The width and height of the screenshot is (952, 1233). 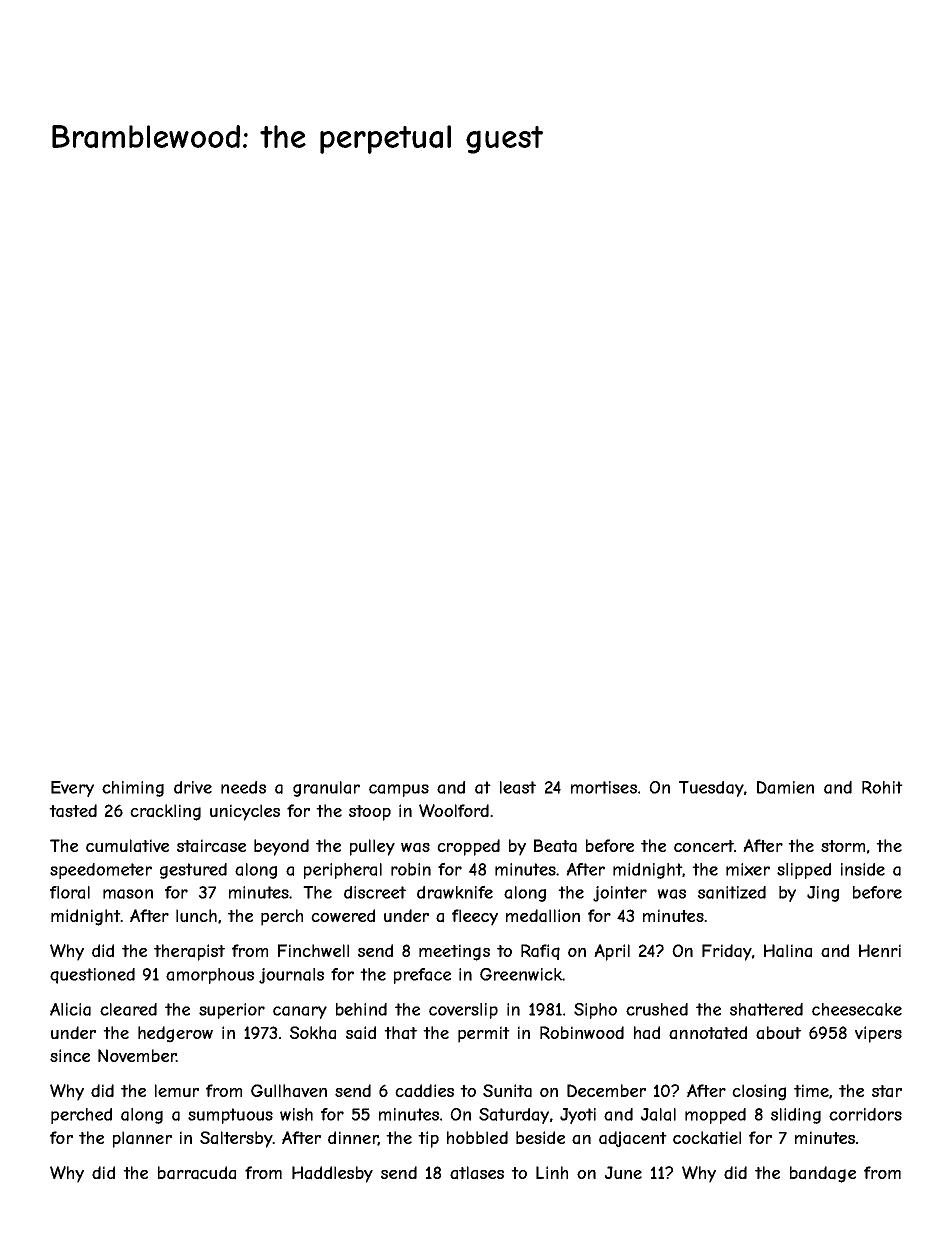 I want to click on Beata, so click(x=555, y=846).
